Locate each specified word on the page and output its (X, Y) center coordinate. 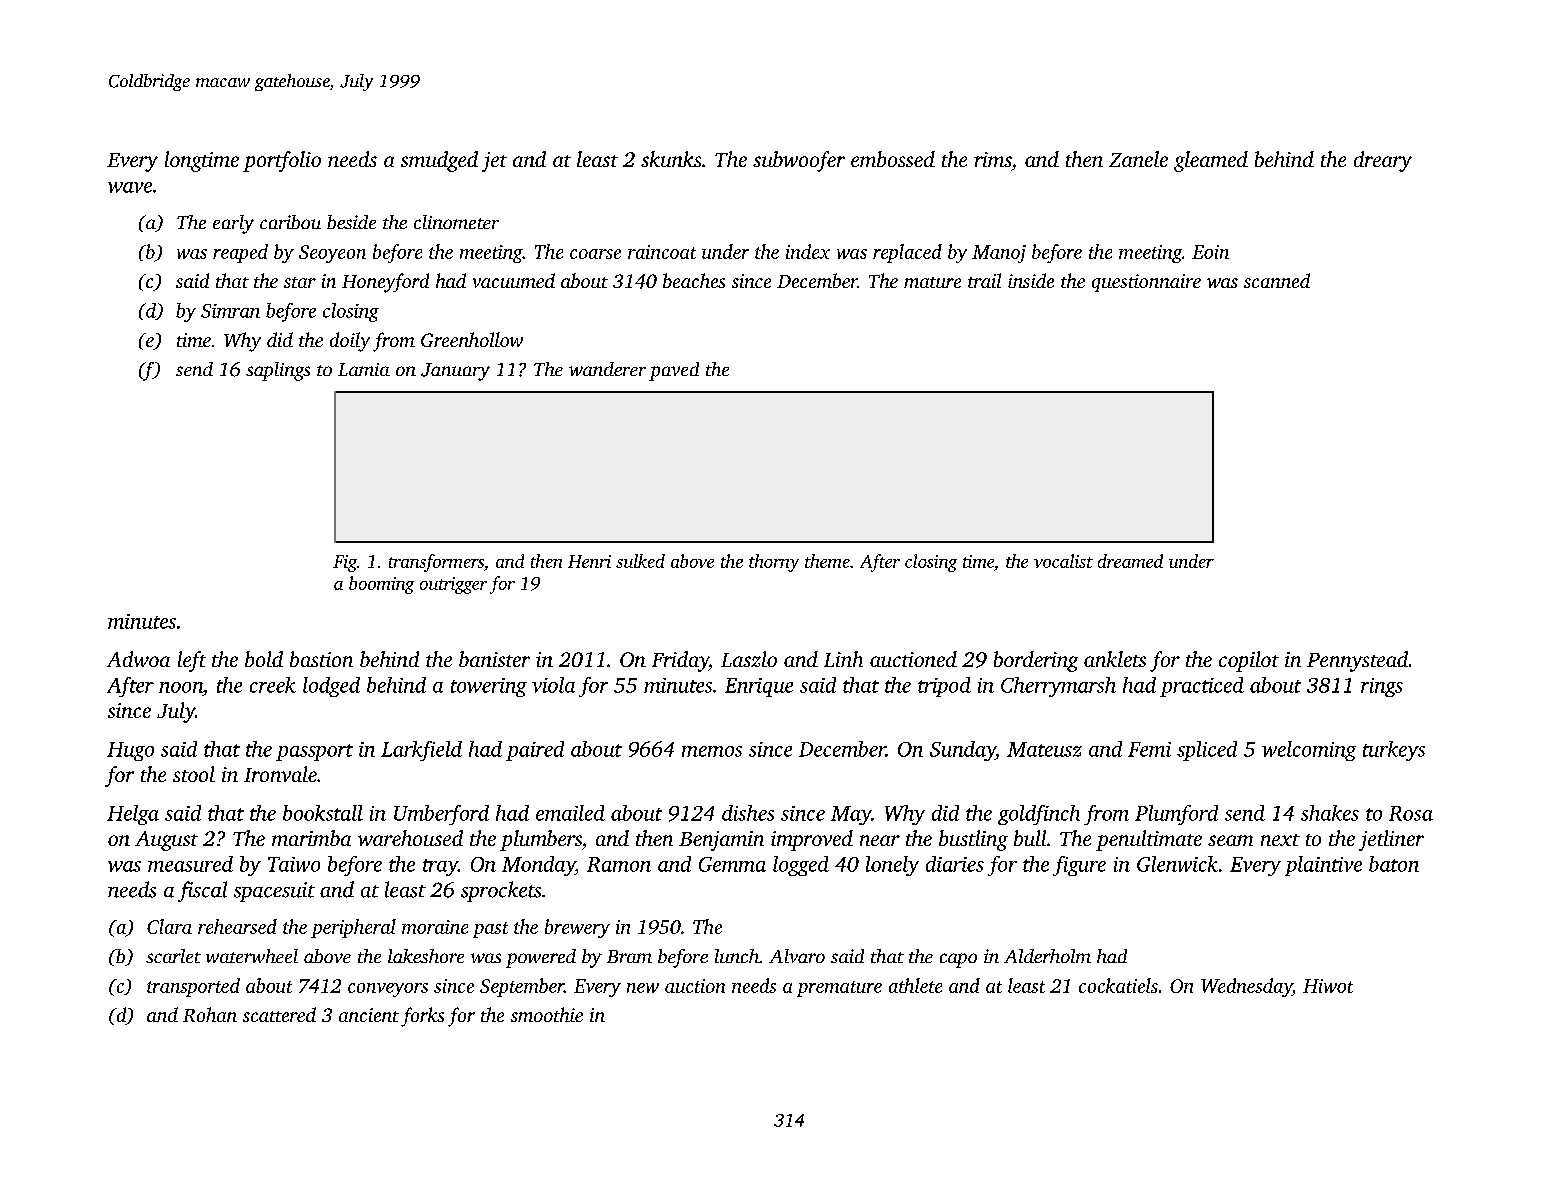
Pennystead (1357, 661)
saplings (278, 371)
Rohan (210, 1014)
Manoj (999, 254)
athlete (915, 985)
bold (264, 659)
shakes (1330, 813)
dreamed (1130, 561)
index (808, 251)
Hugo (130, 751)
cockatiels (1118, 985)
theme (827, 561)
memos (712, 751)
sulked (640, 561)
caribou (290, 222)
